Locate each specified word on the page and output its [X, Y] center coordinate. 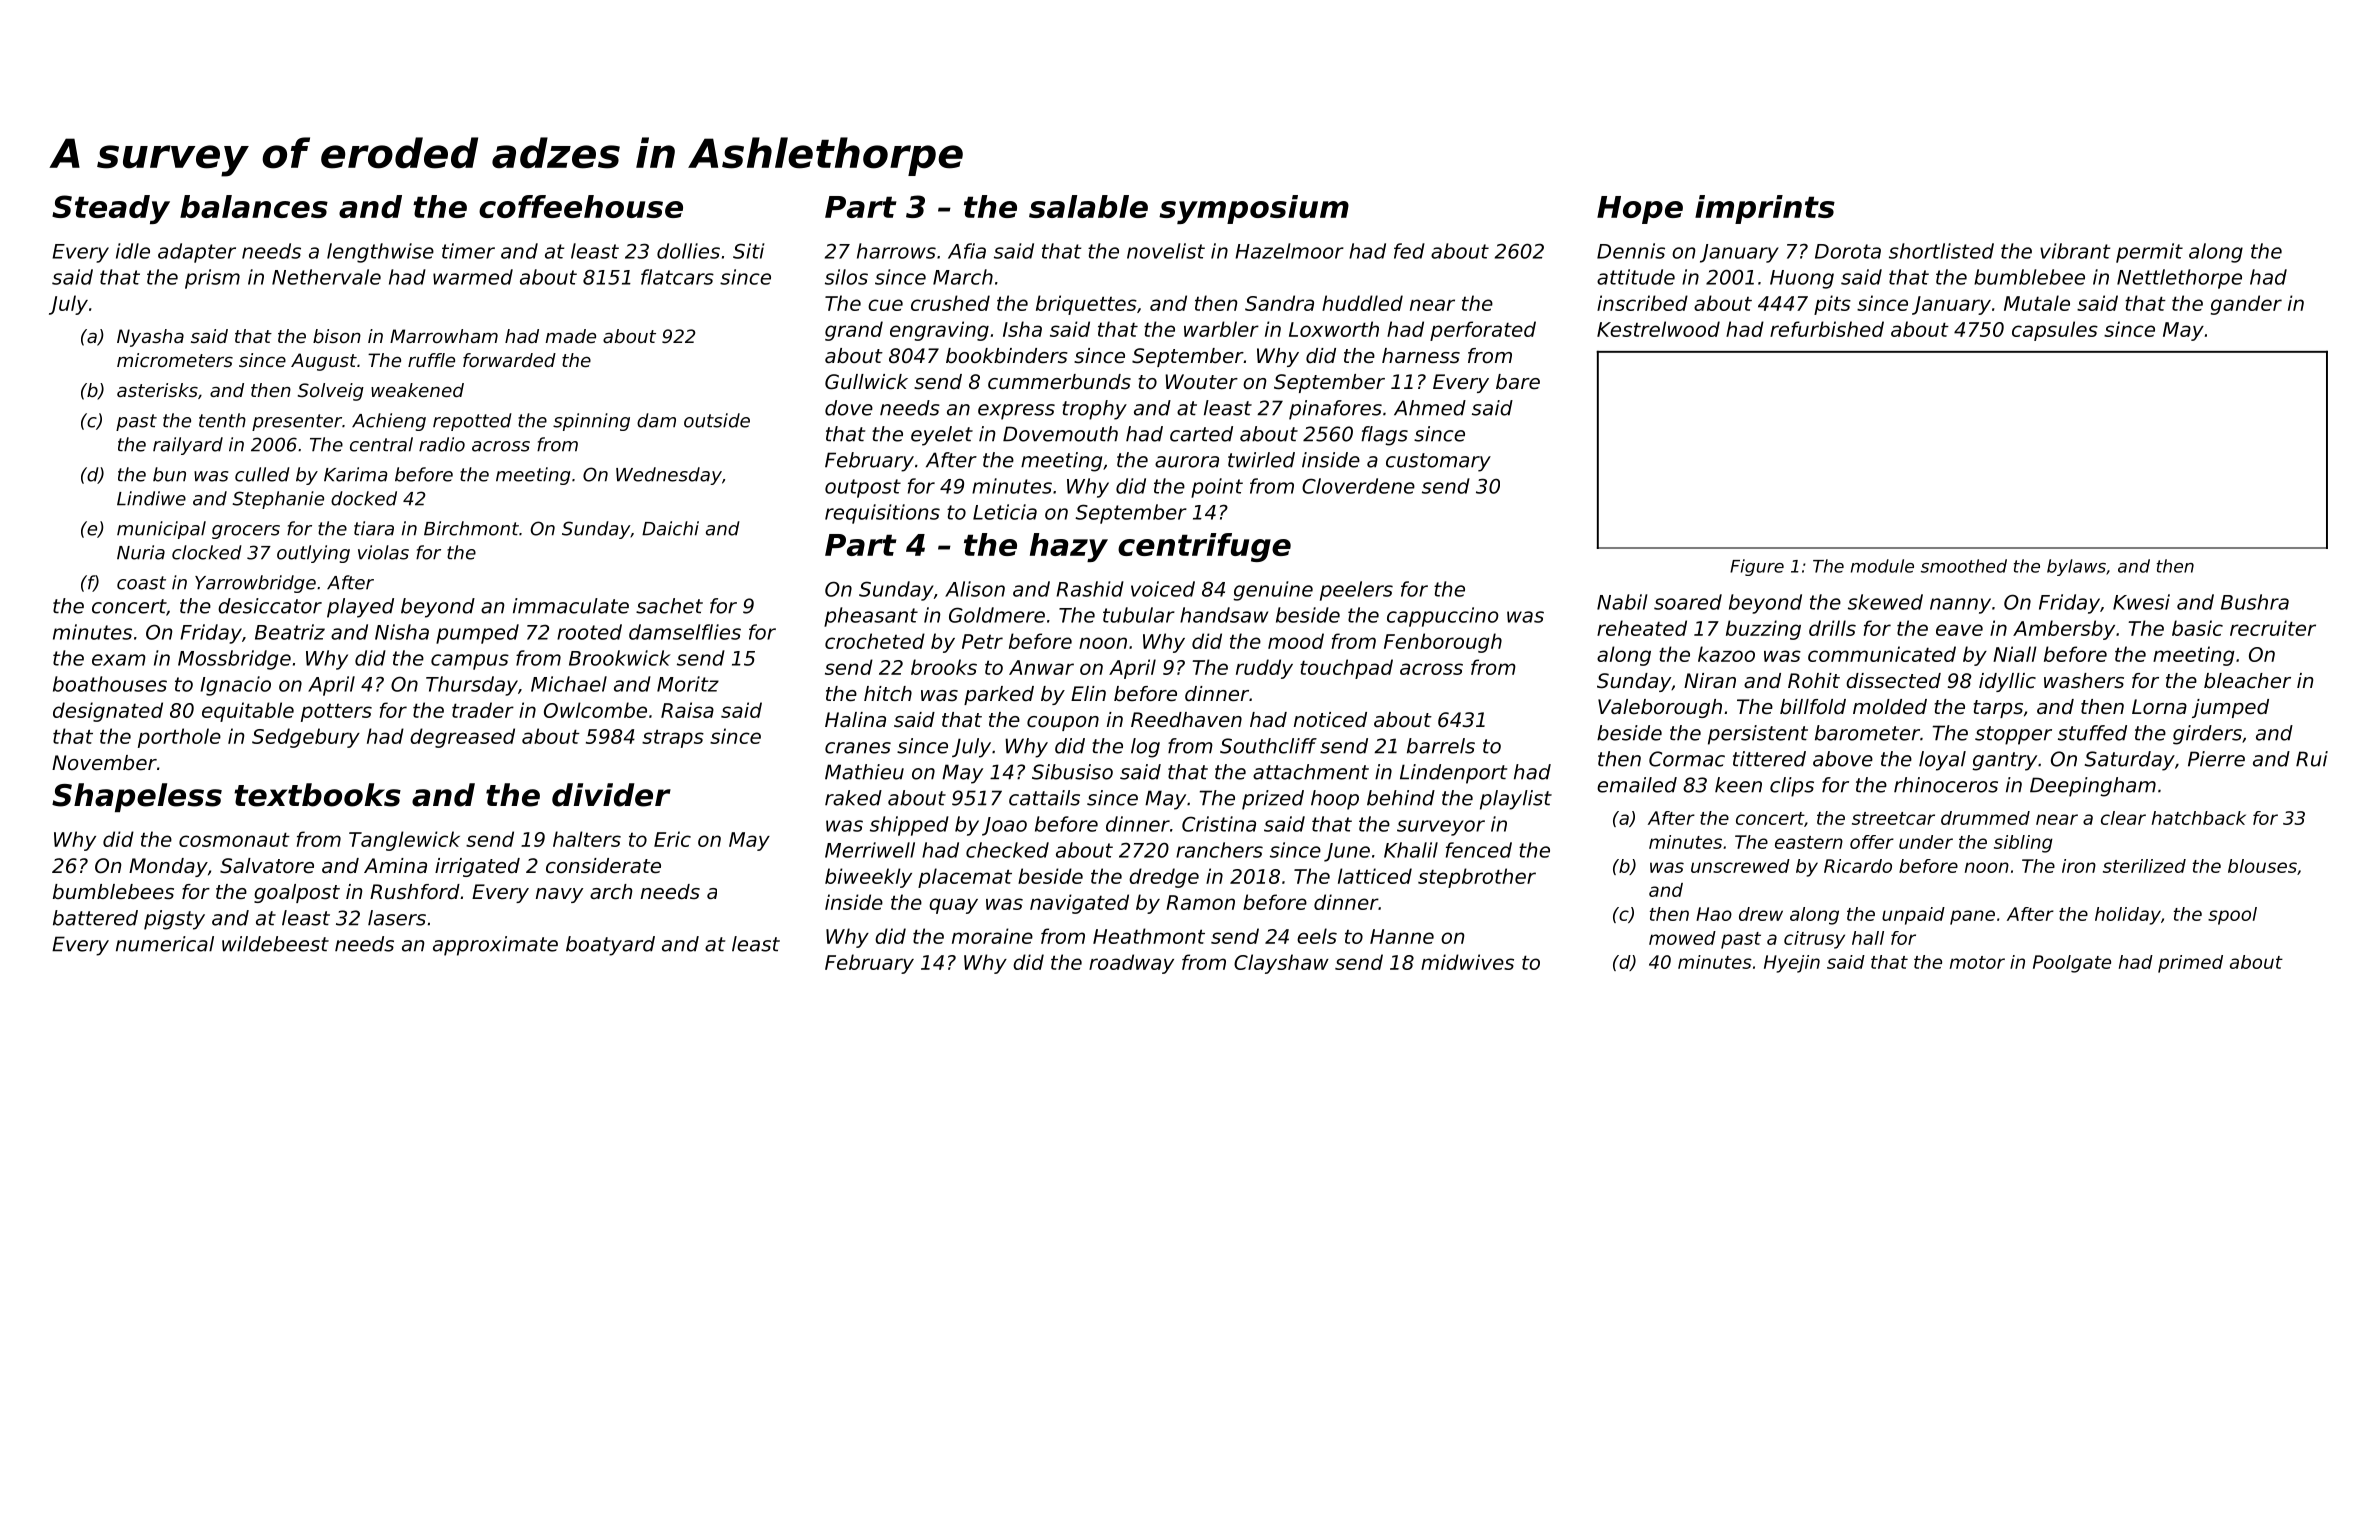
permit [2149, 253]
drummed [1985, 818]
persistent [1758, 735]
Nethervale [326, 277]
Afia [967, 251]
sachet [669, 606]
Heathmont [1149, 936]
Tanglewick [404, 841]
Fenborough [1443, 643]
